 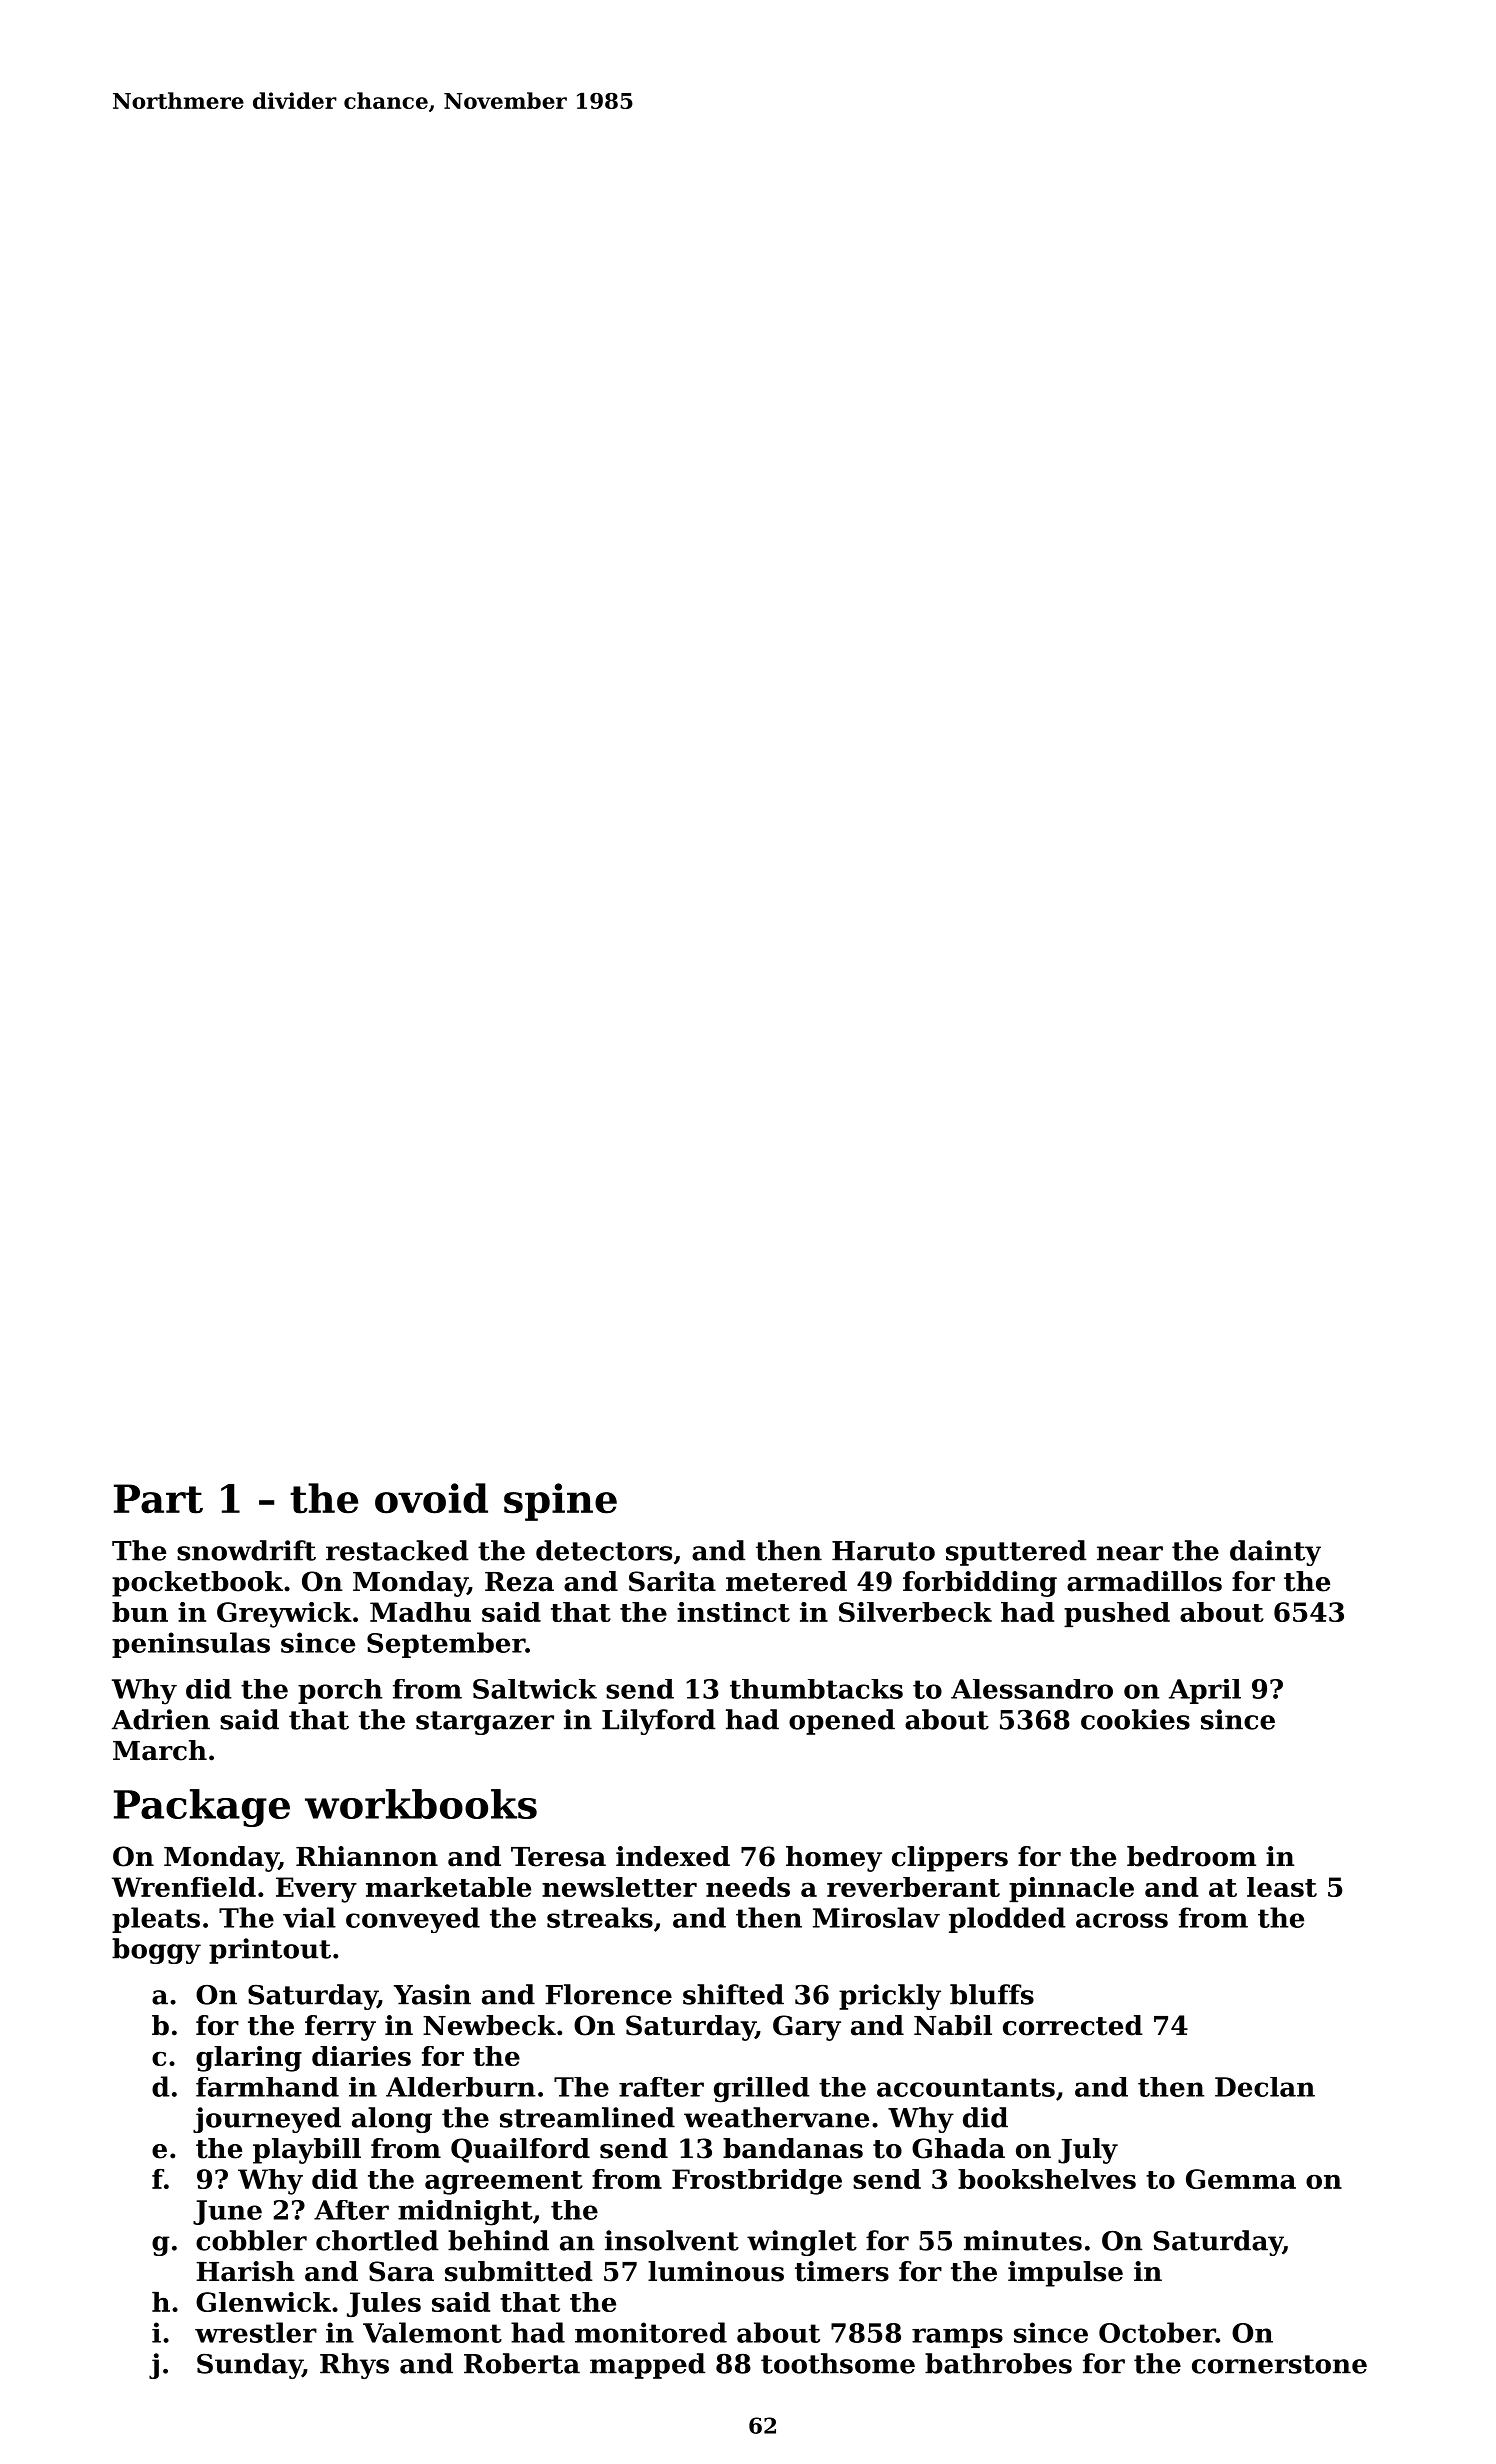 I want to click on wrestler, so click(x=256, y=2332).
